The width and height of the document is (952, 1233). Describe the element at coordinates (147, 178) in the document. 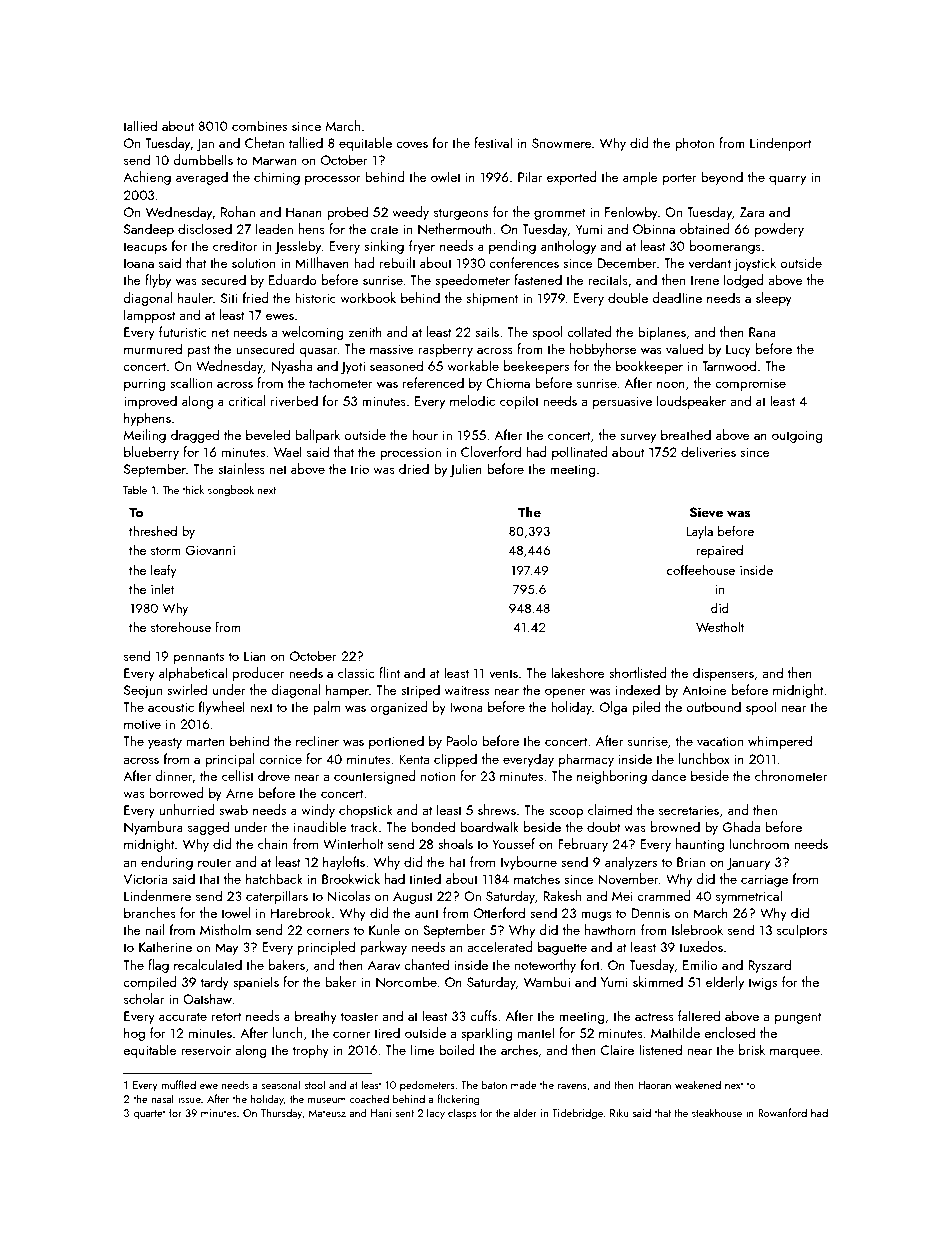

I see `Achieng` at that location.
